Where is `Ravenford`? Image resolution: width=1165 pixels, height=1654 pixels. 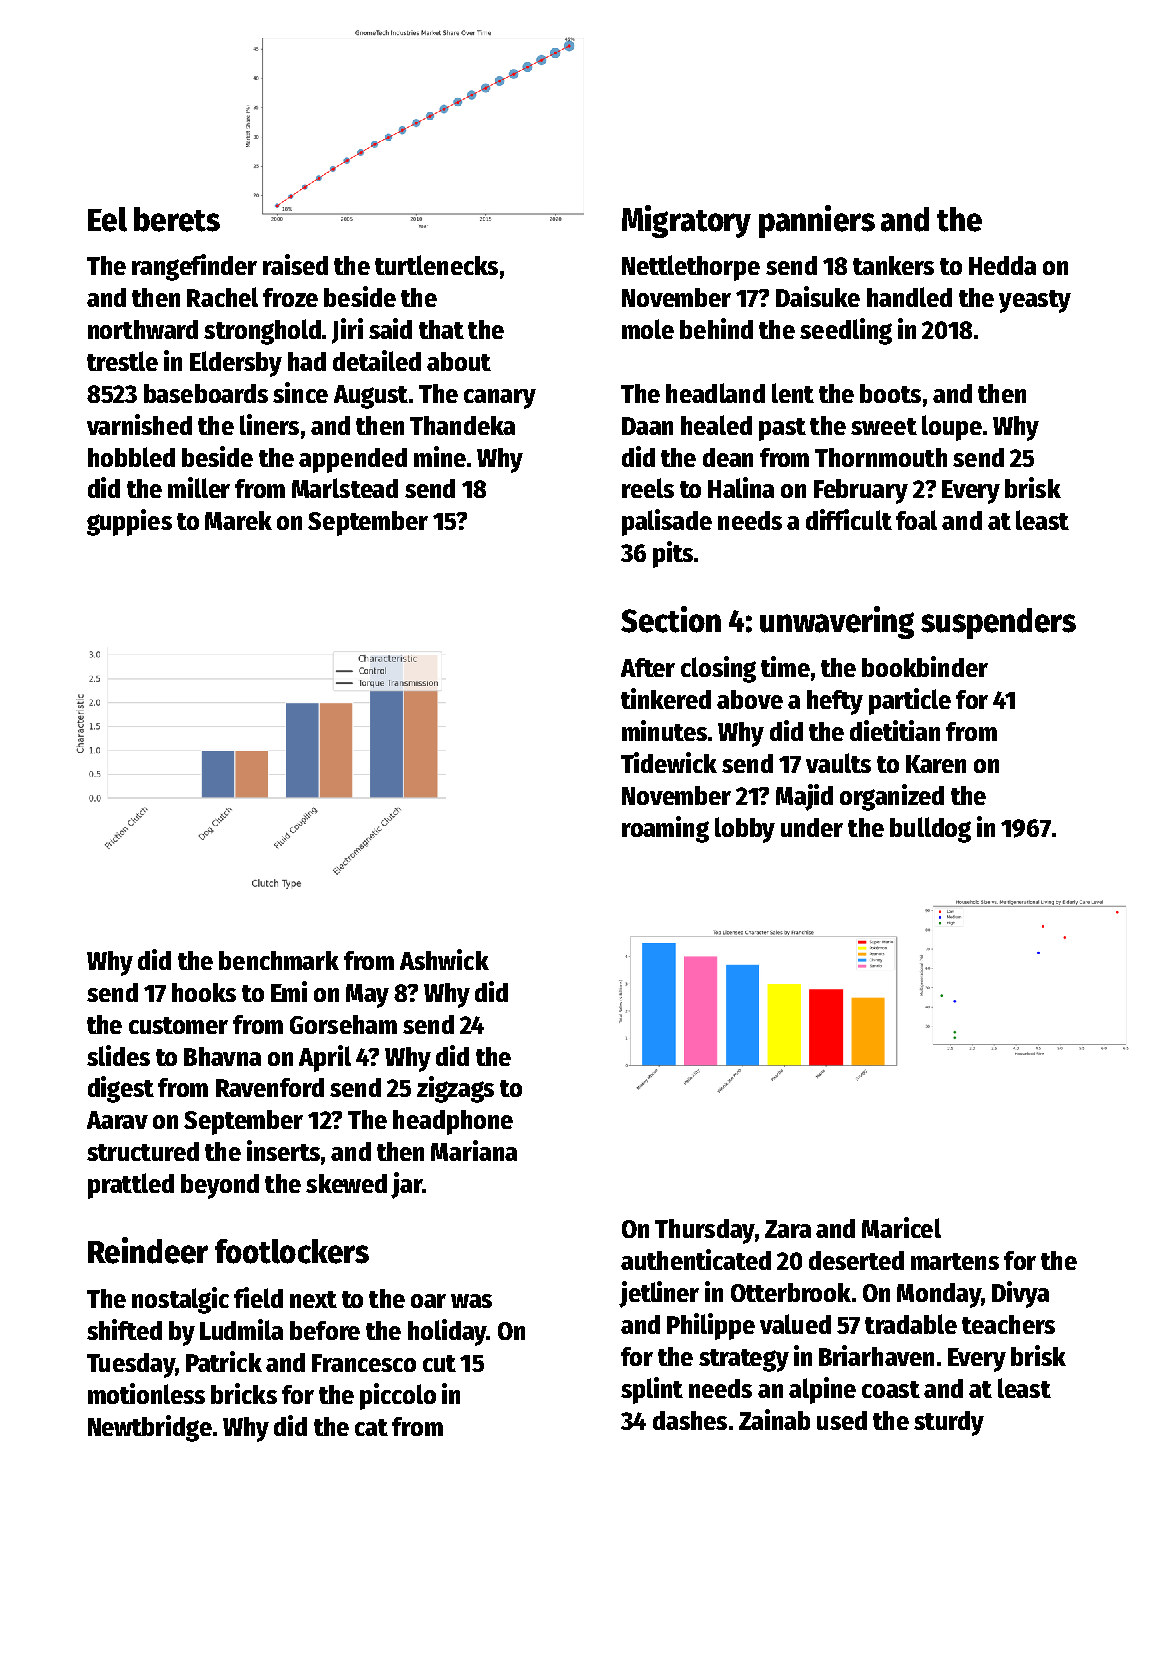
Ravenford is located at coordinates (270, 1087).
